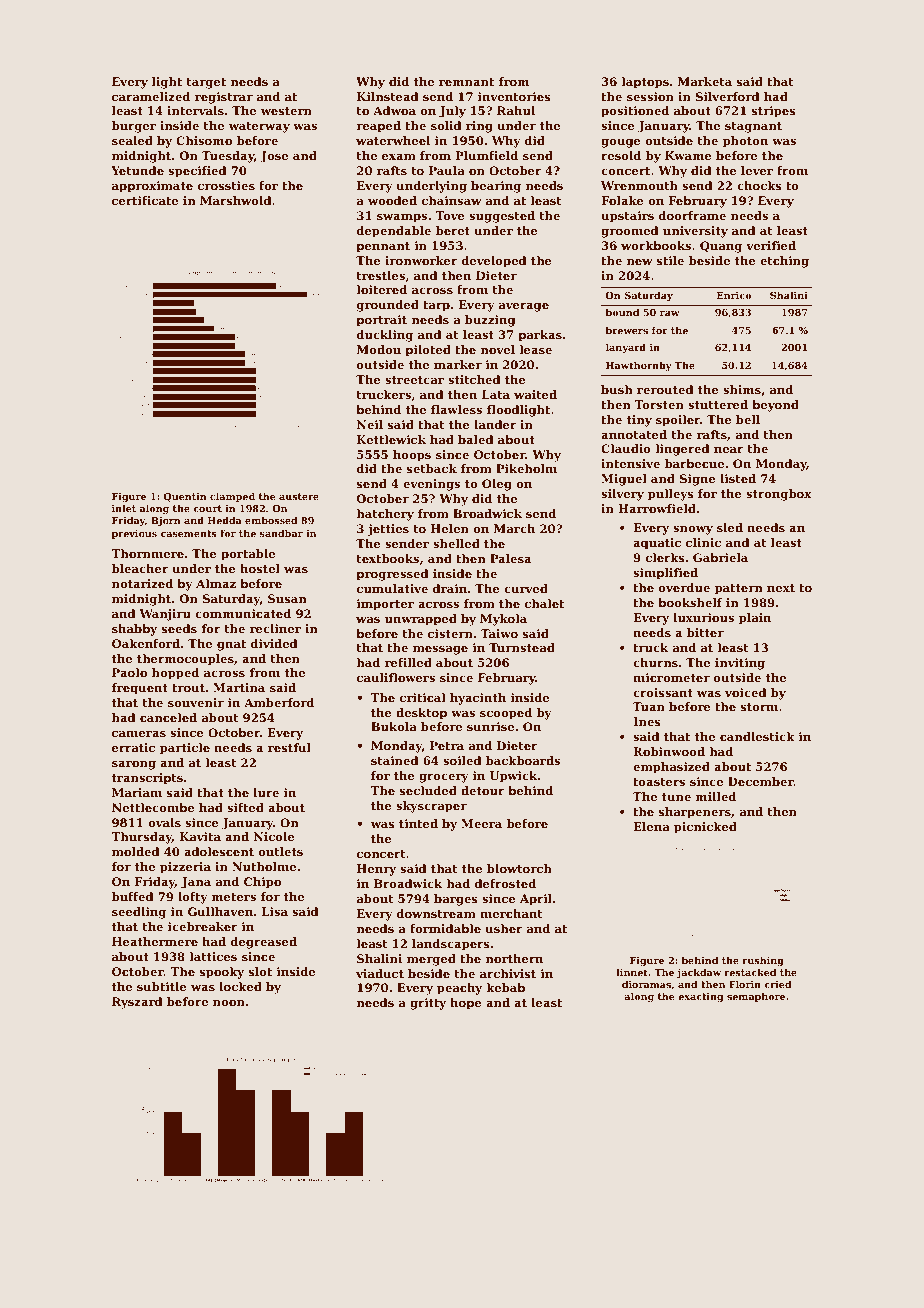 This image has height=1308, width=924. I want to click on target, so click(206, 83).
